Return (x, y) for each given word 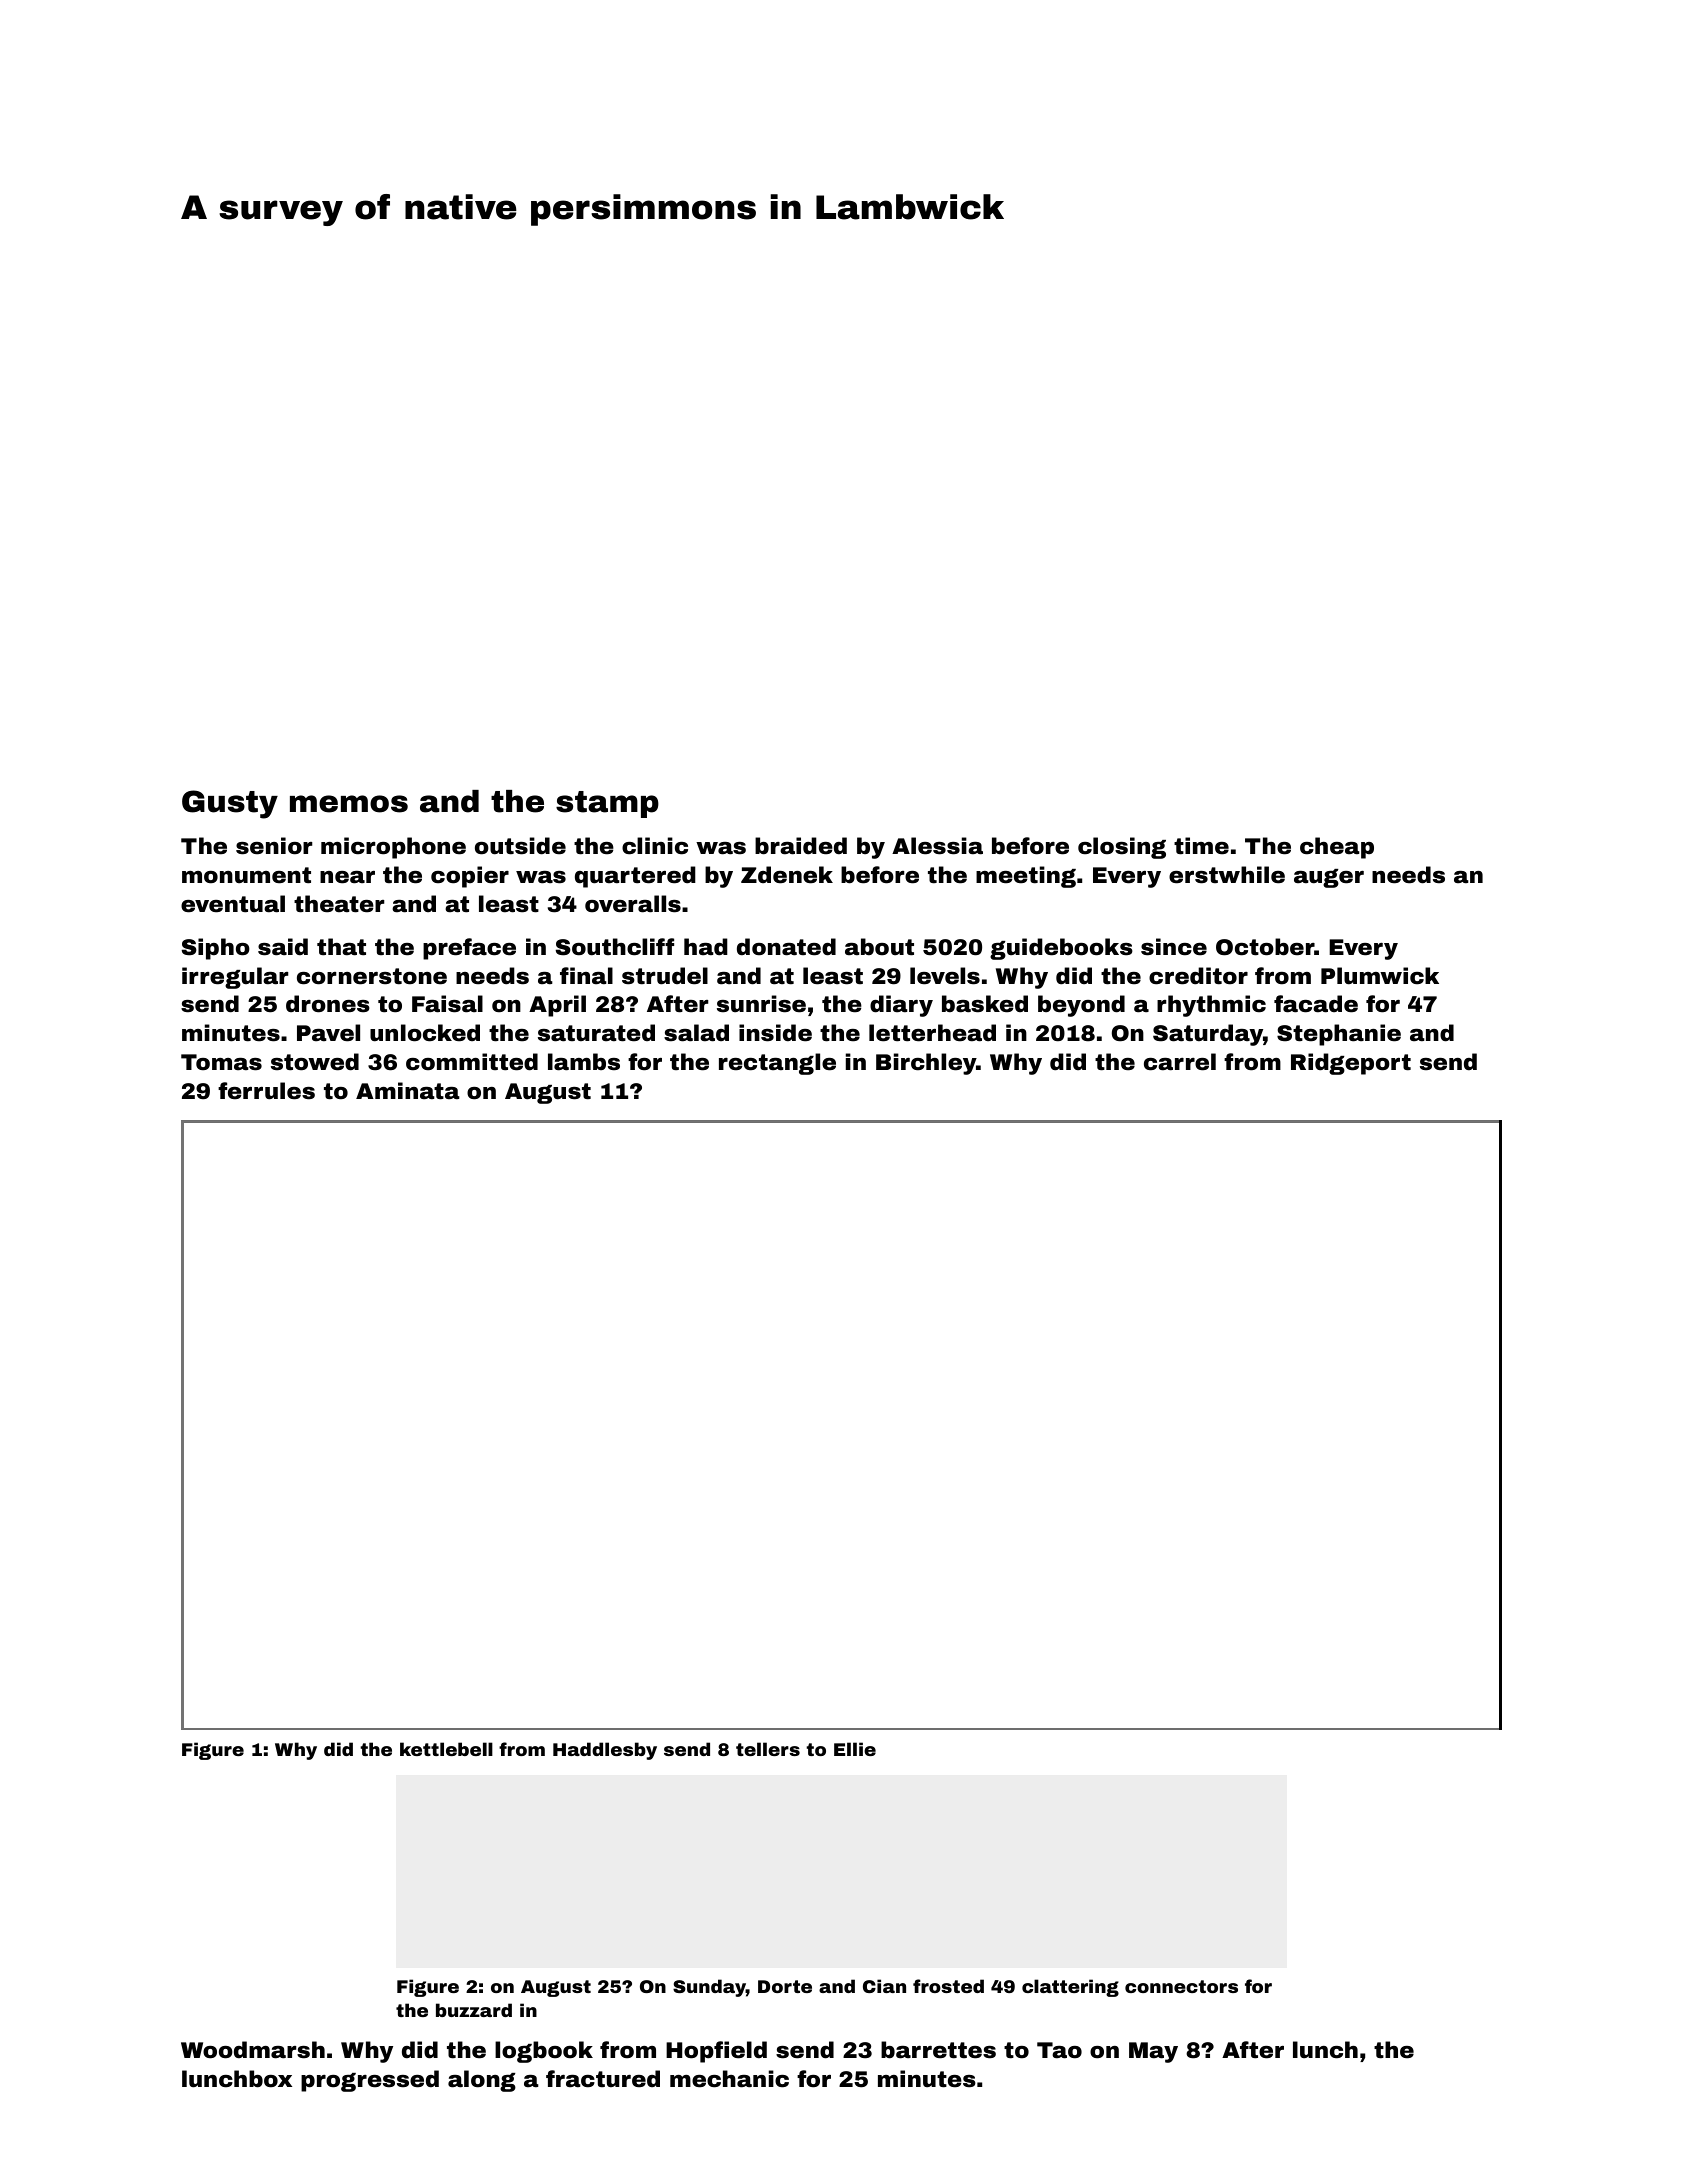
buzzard (474, 2010)
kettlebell (446, 1749)
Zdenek (787, 875)
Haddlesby (605, 1751)
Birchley (926, 1064)
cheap (1337, 848)
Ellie (855, 1749)
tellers (768, 1749)
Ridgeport (1351, 1064)
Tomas (221, 1062)
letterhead (932, 1033)
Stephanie (1339, 1035)
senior (274, 846)
